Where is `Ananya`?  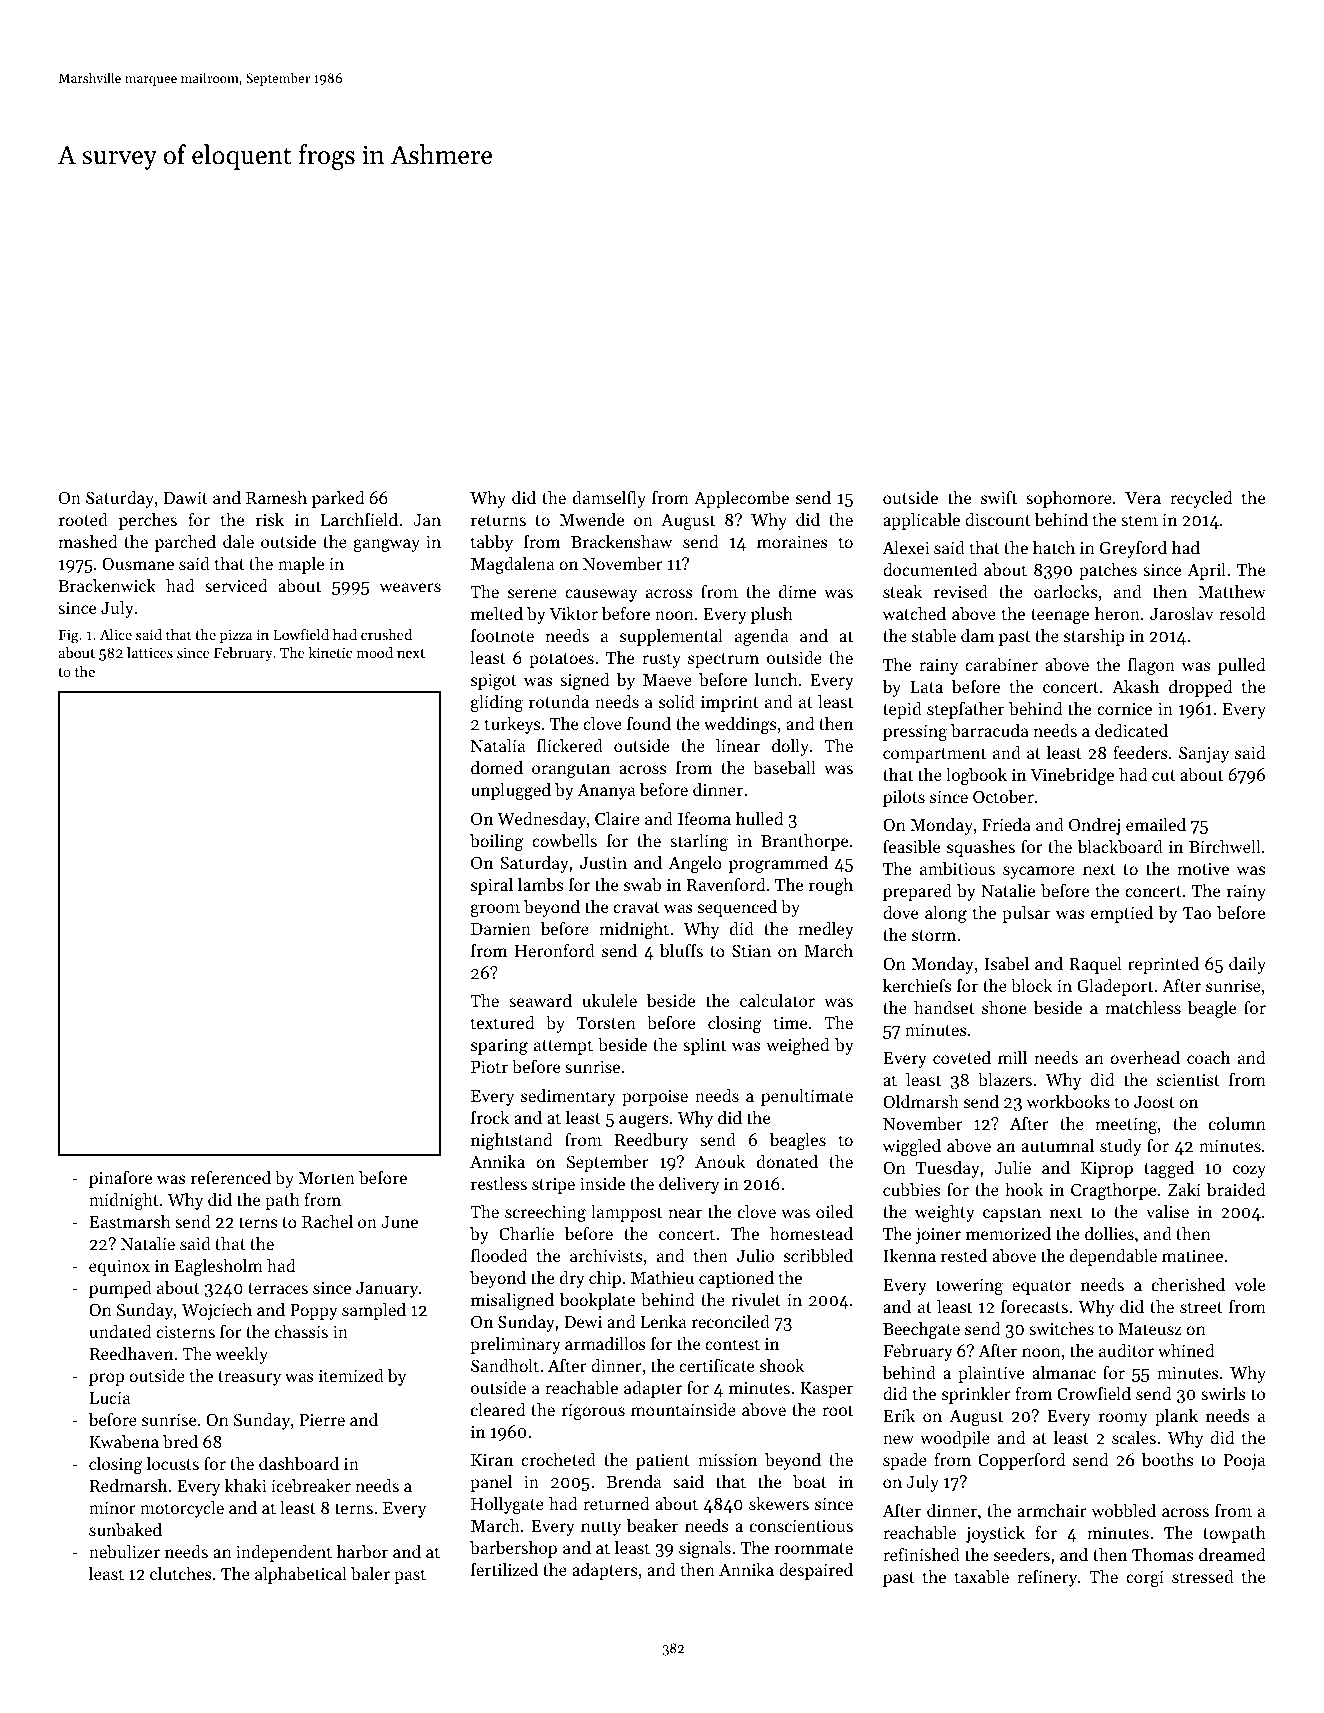 Ananya is located at coordinates (606, 792).
